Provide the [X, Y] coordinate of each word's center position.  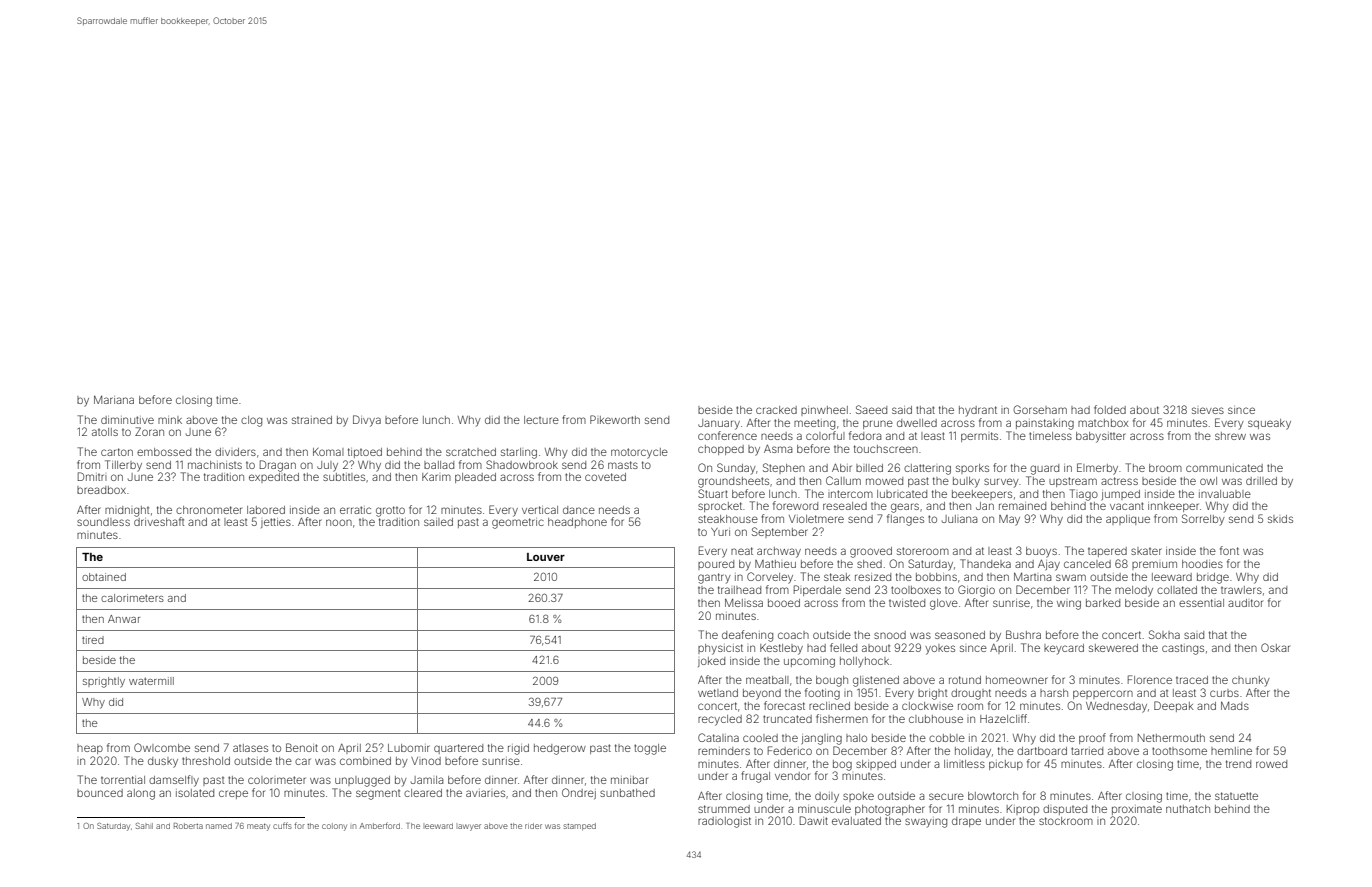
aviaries [485, 793]
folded [1110, 409]
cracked [776, 410]
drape [966, 822]
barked [1103, 603]
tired [93, 640]
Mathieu [775, 564]
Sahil [144, 826]
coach [793, 635]
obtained [104, 577]
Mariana [114, 400]
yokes [940, 649]
